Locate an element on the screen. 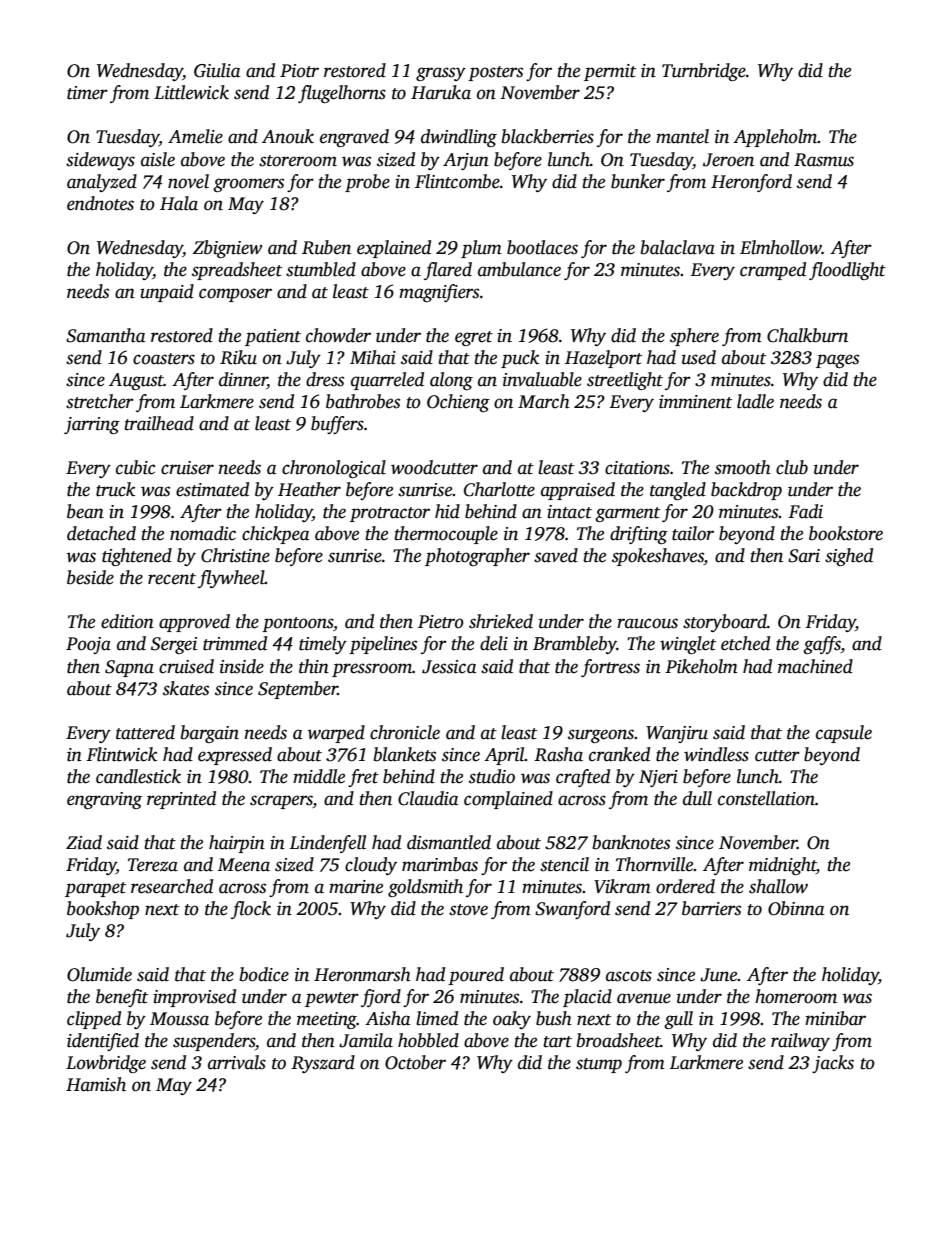 This screenshot has width=952, height=1233. Meena is located at coordinates (243, 865).
